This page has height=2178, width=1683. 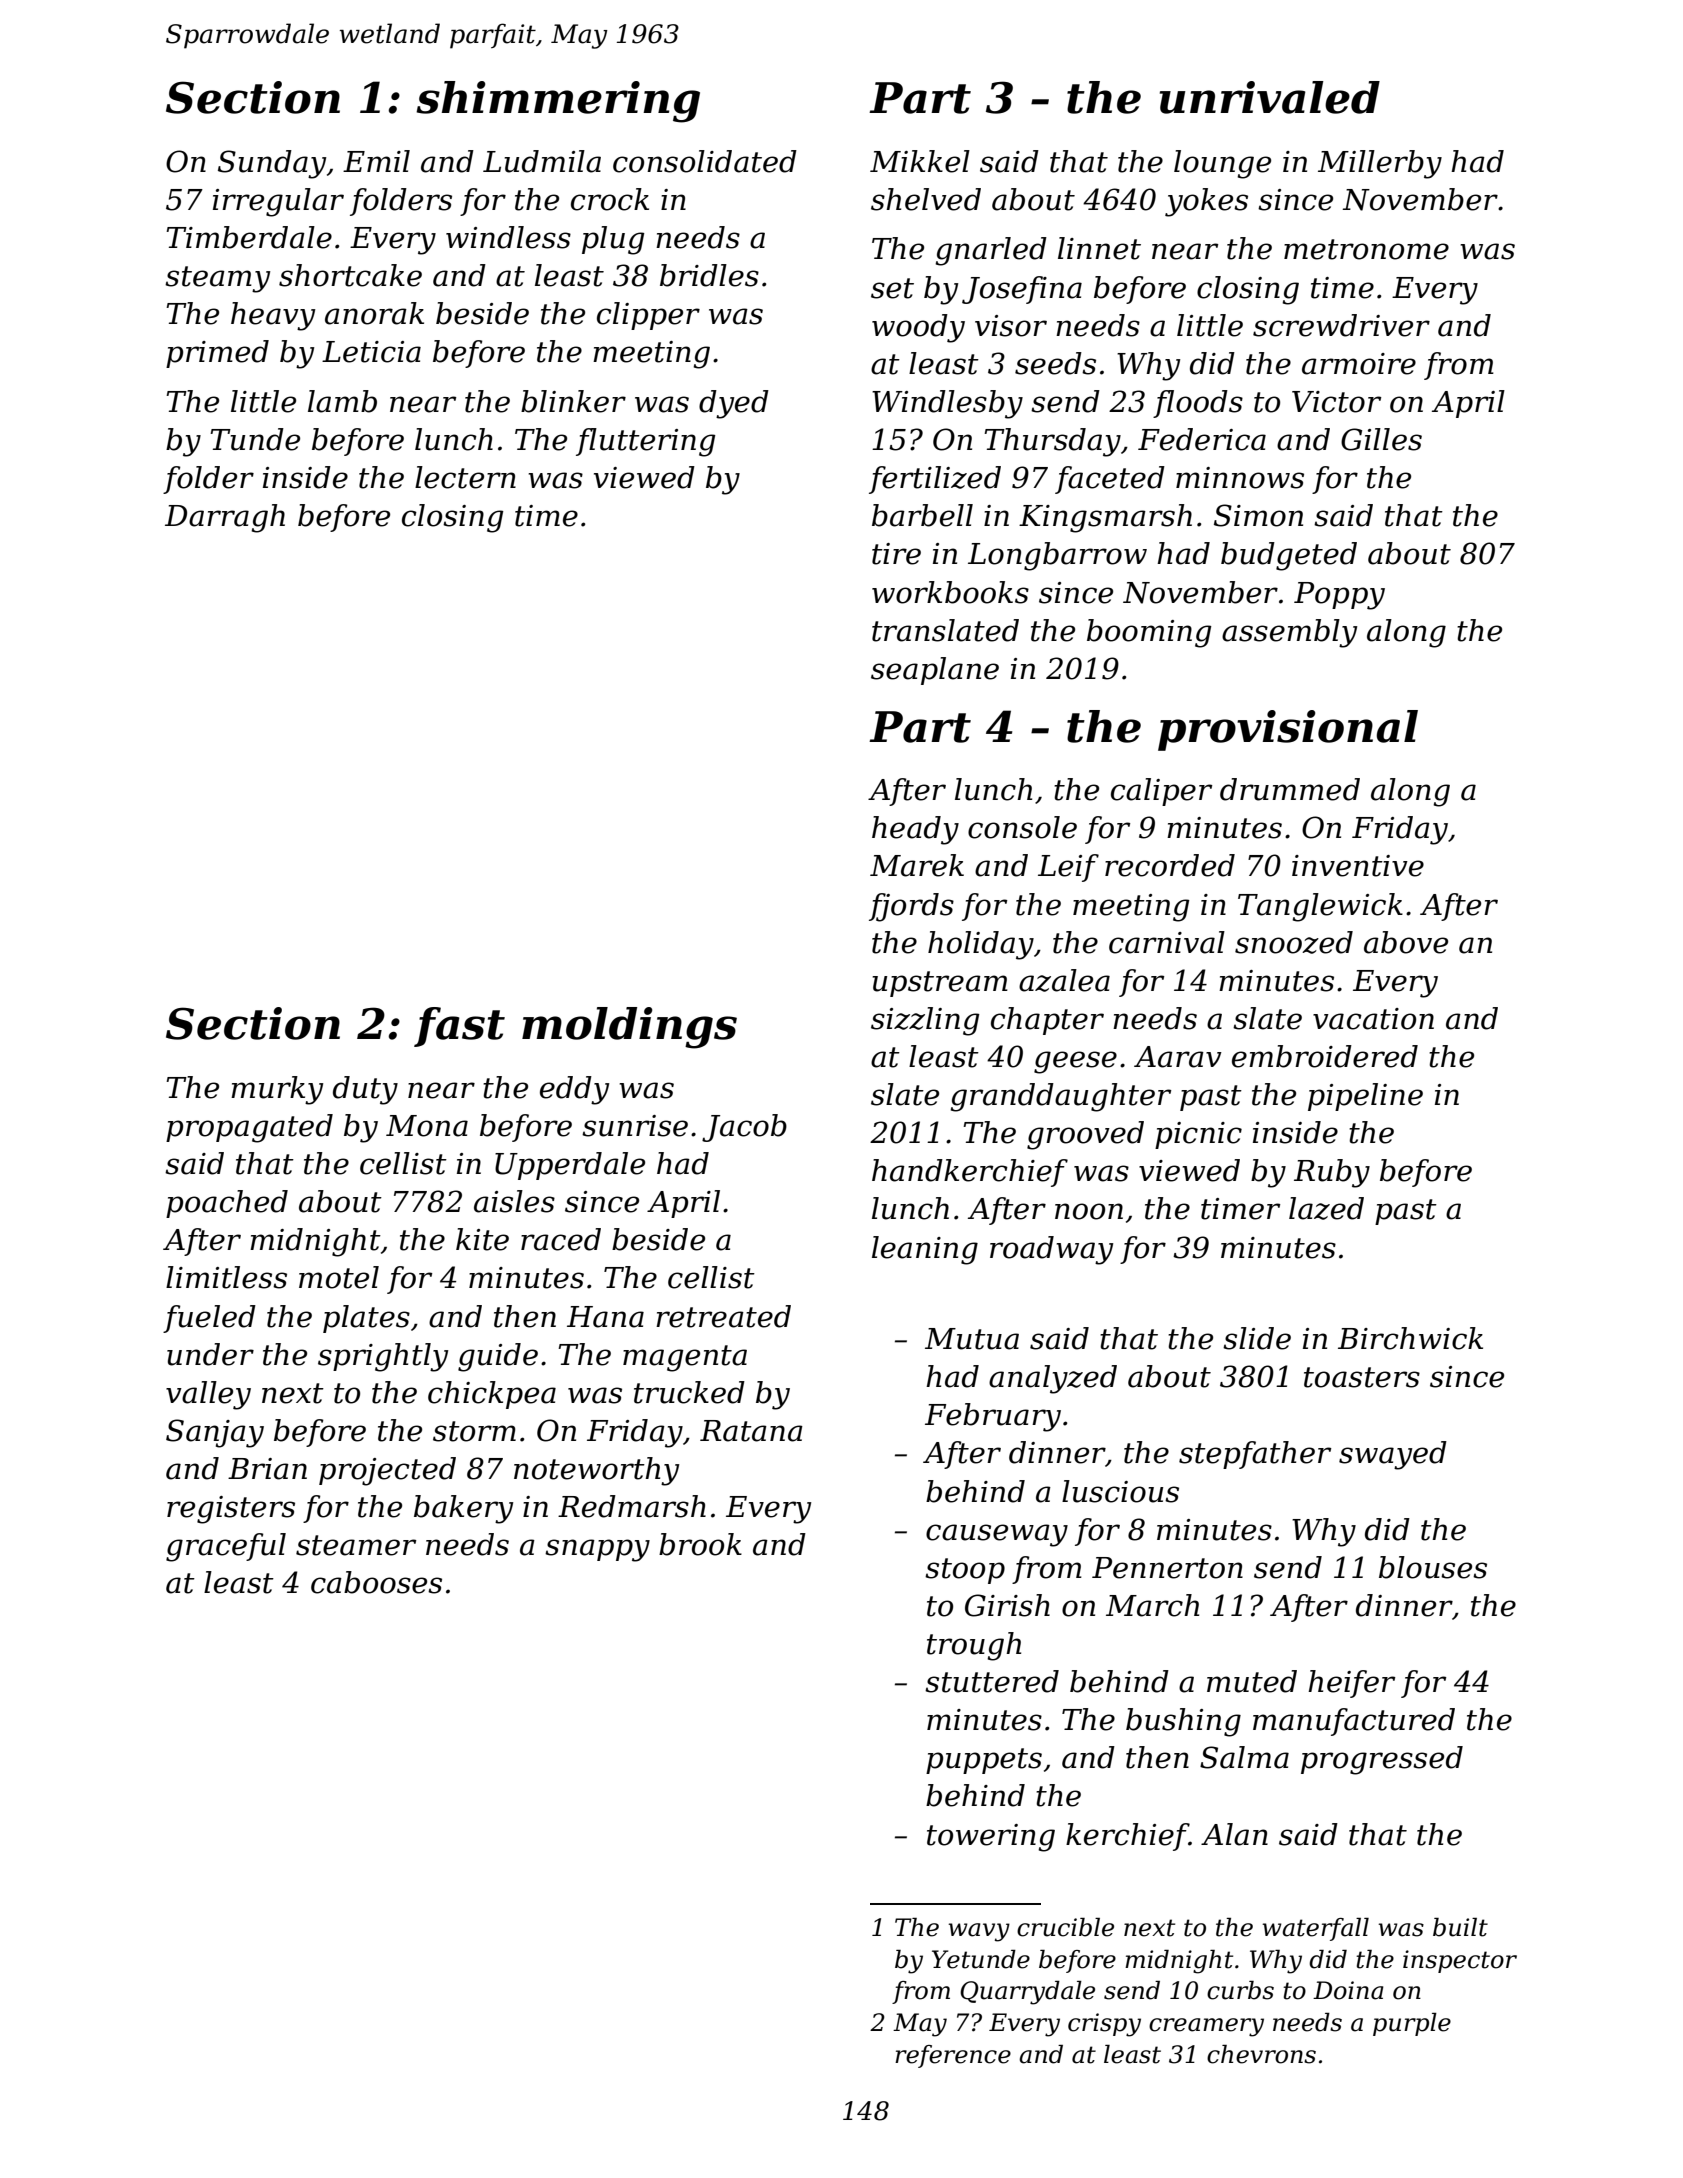 What do you see at coordinates (387, 1471) in the page?
I see `projected` at bounding box center [387, 1471].
